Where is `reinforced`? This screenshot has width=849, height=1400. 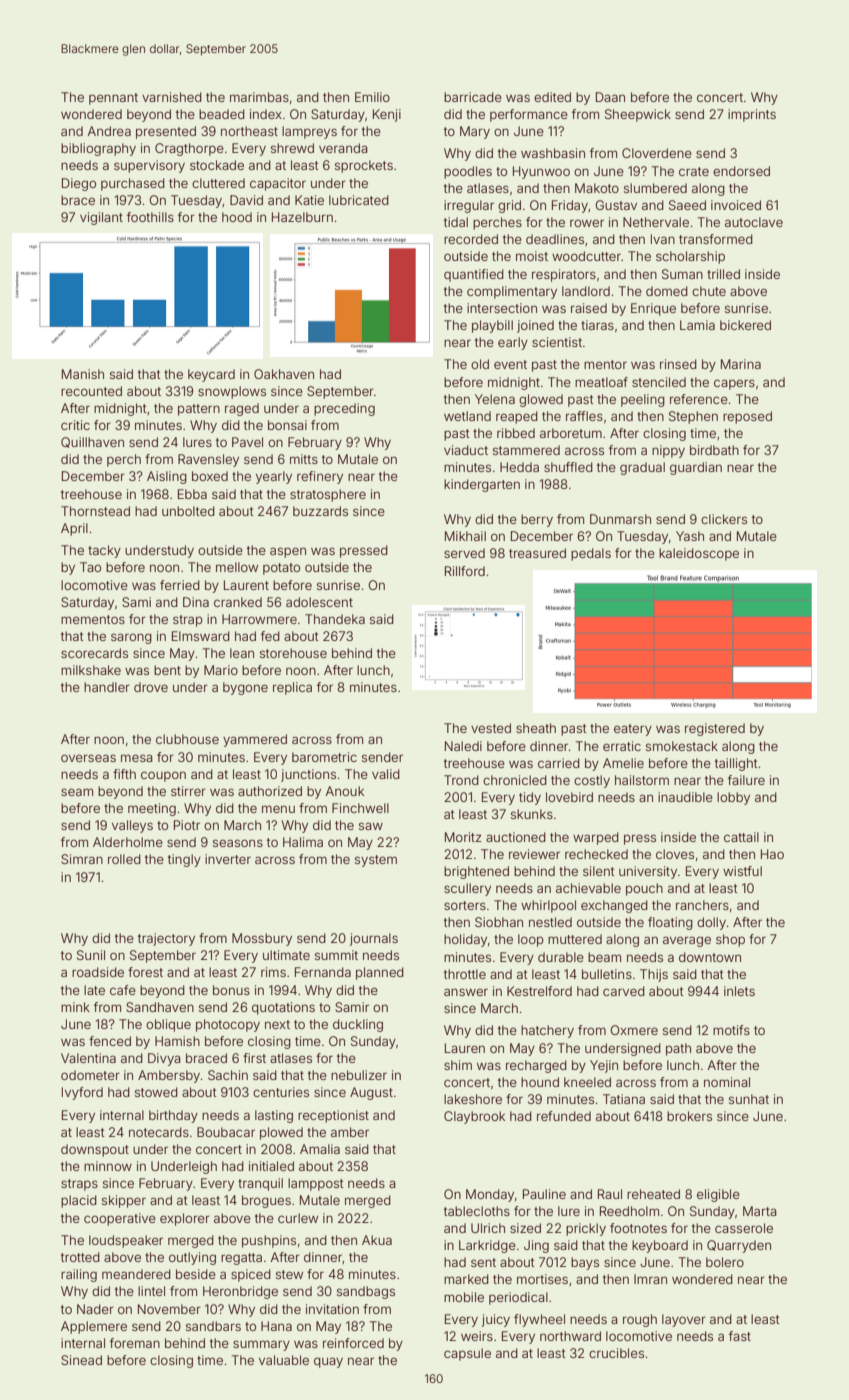
reinforced is located at coordinates (353, 1343).
